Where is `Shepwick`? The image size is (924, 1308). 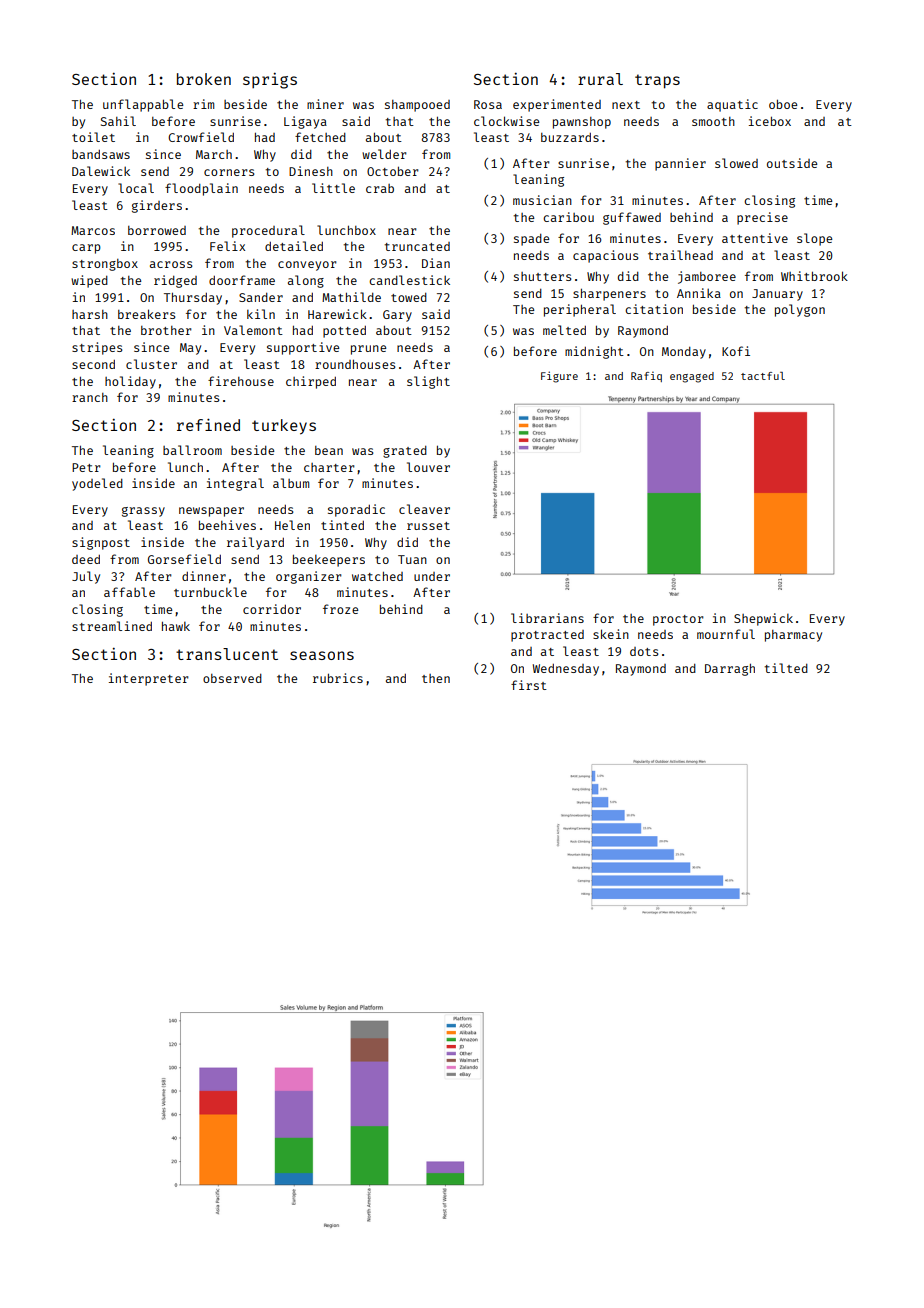
Shepwick is located at coordinates (763, 619).
